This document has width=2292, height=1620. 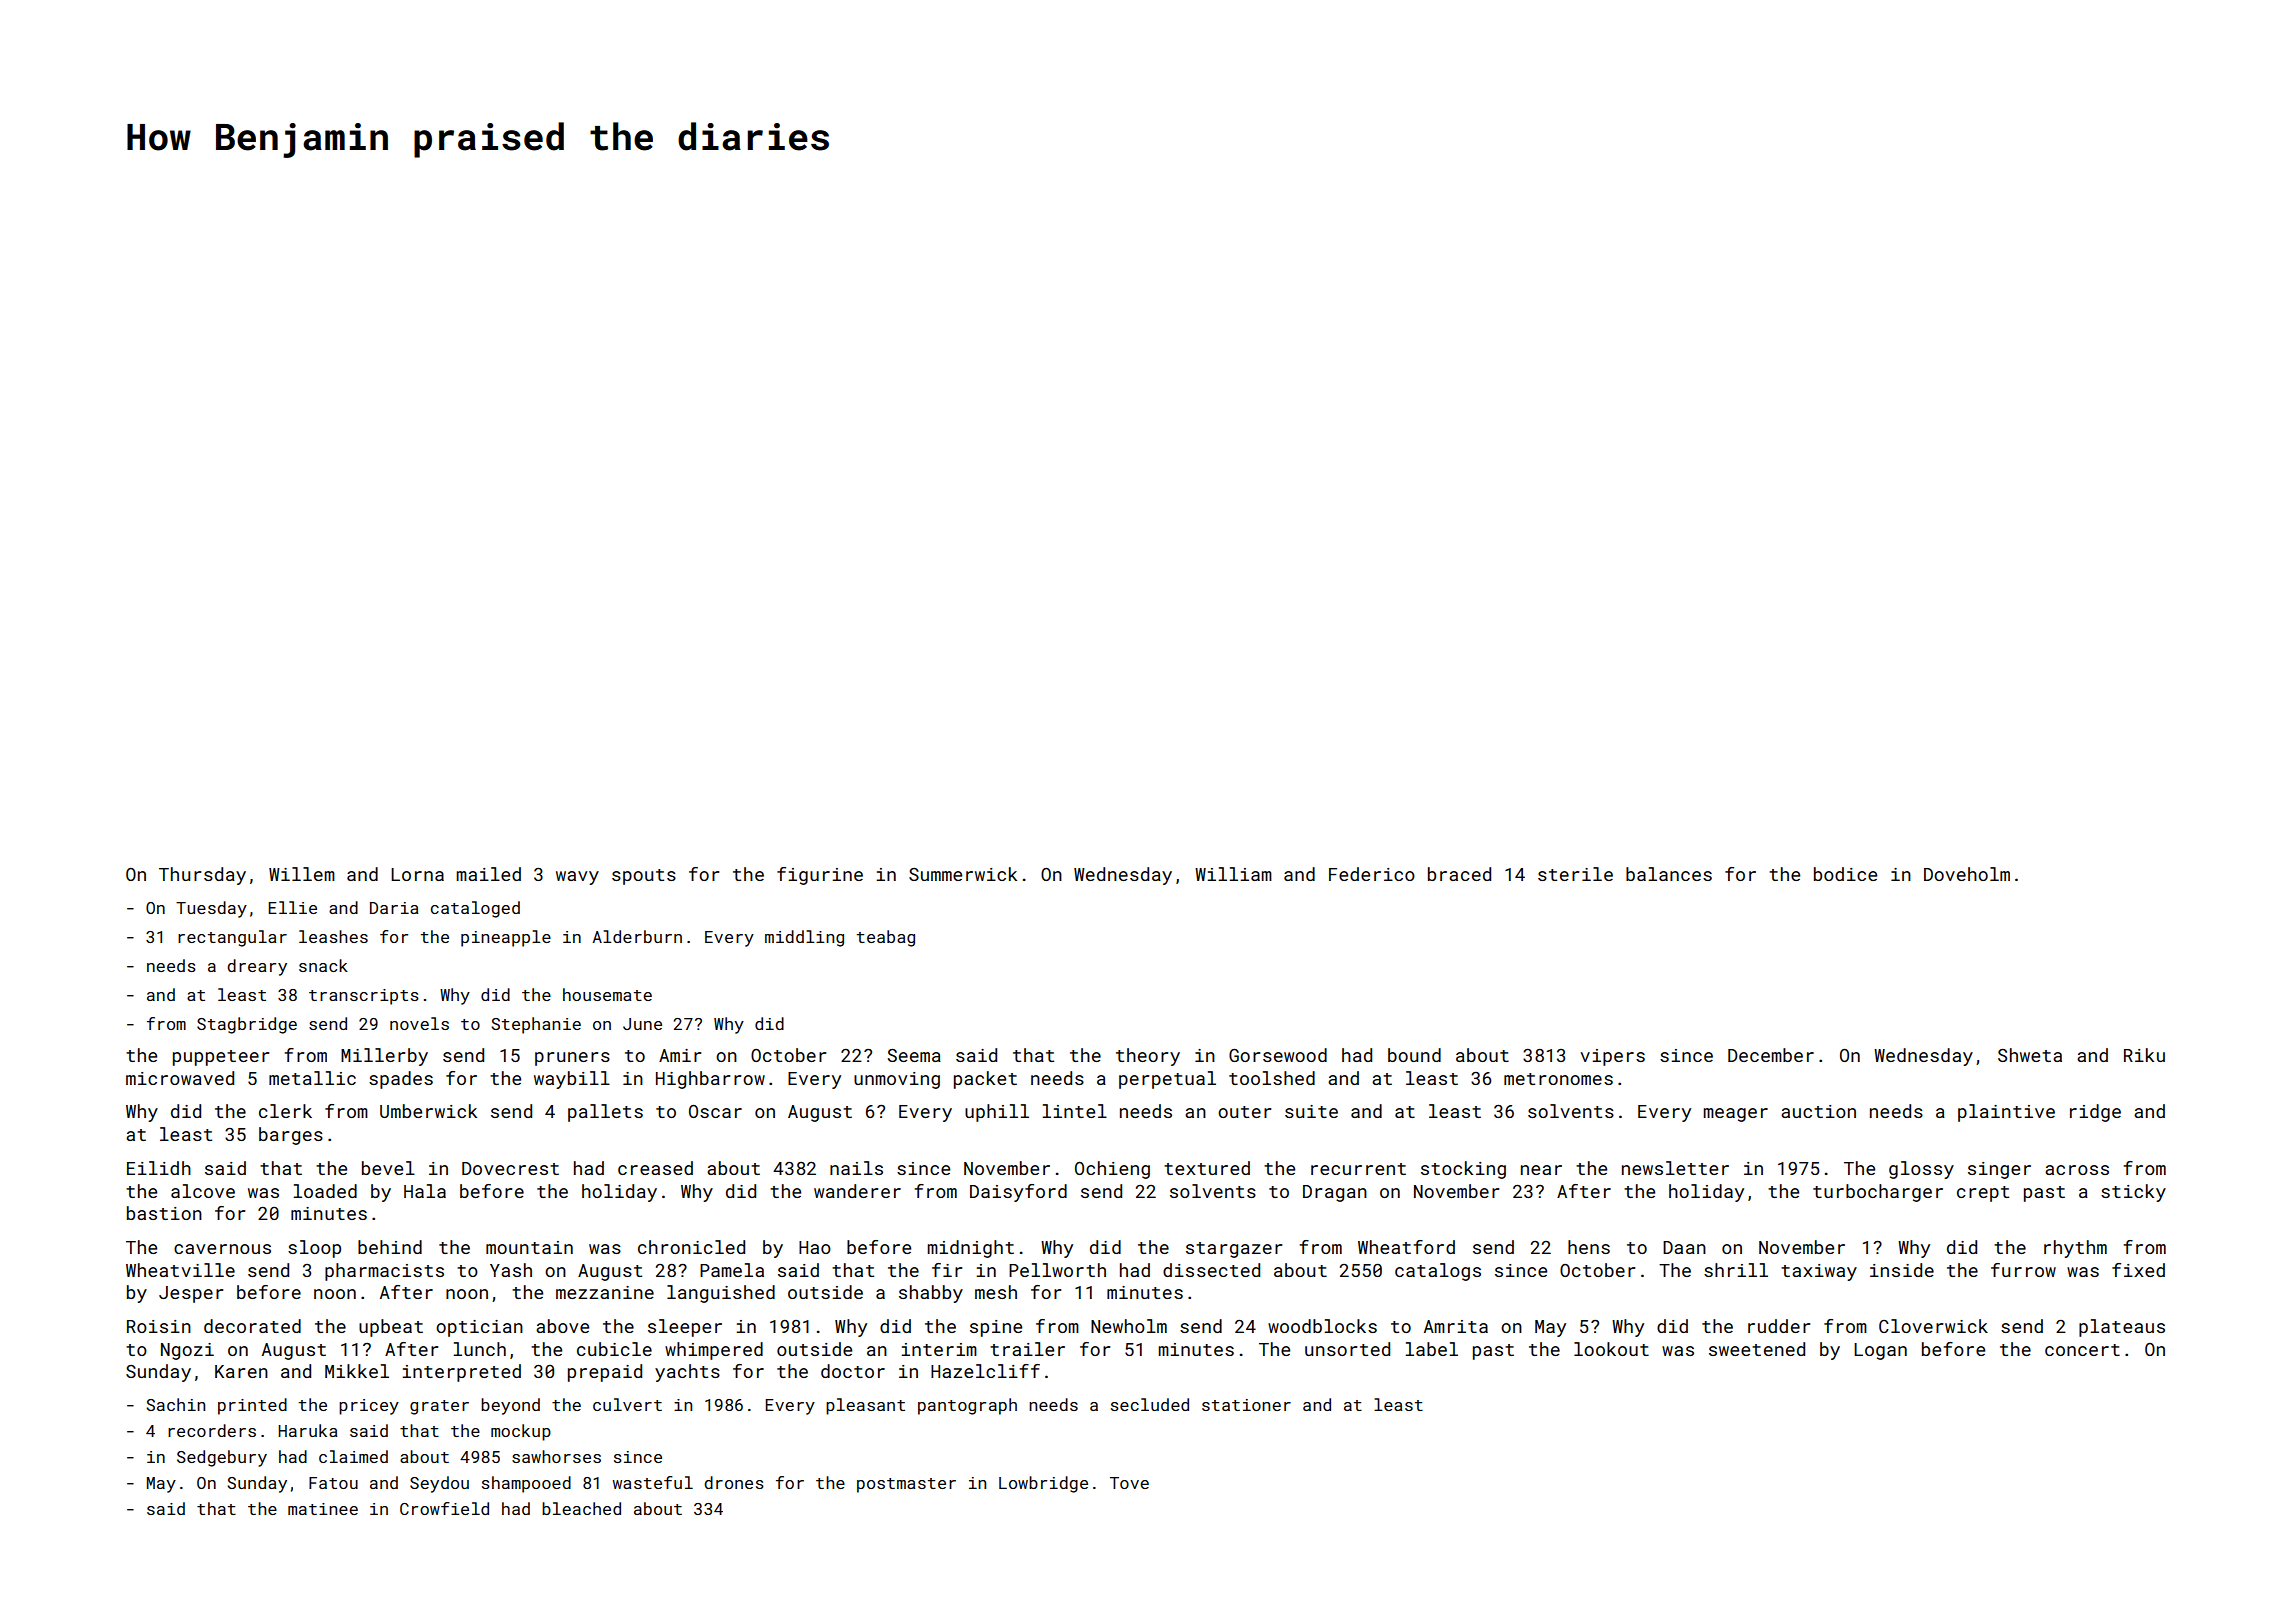 What do you see at coordinates (1129, 1483) in the document?
I see `Tove` at bounding box center [1129, 1483].
